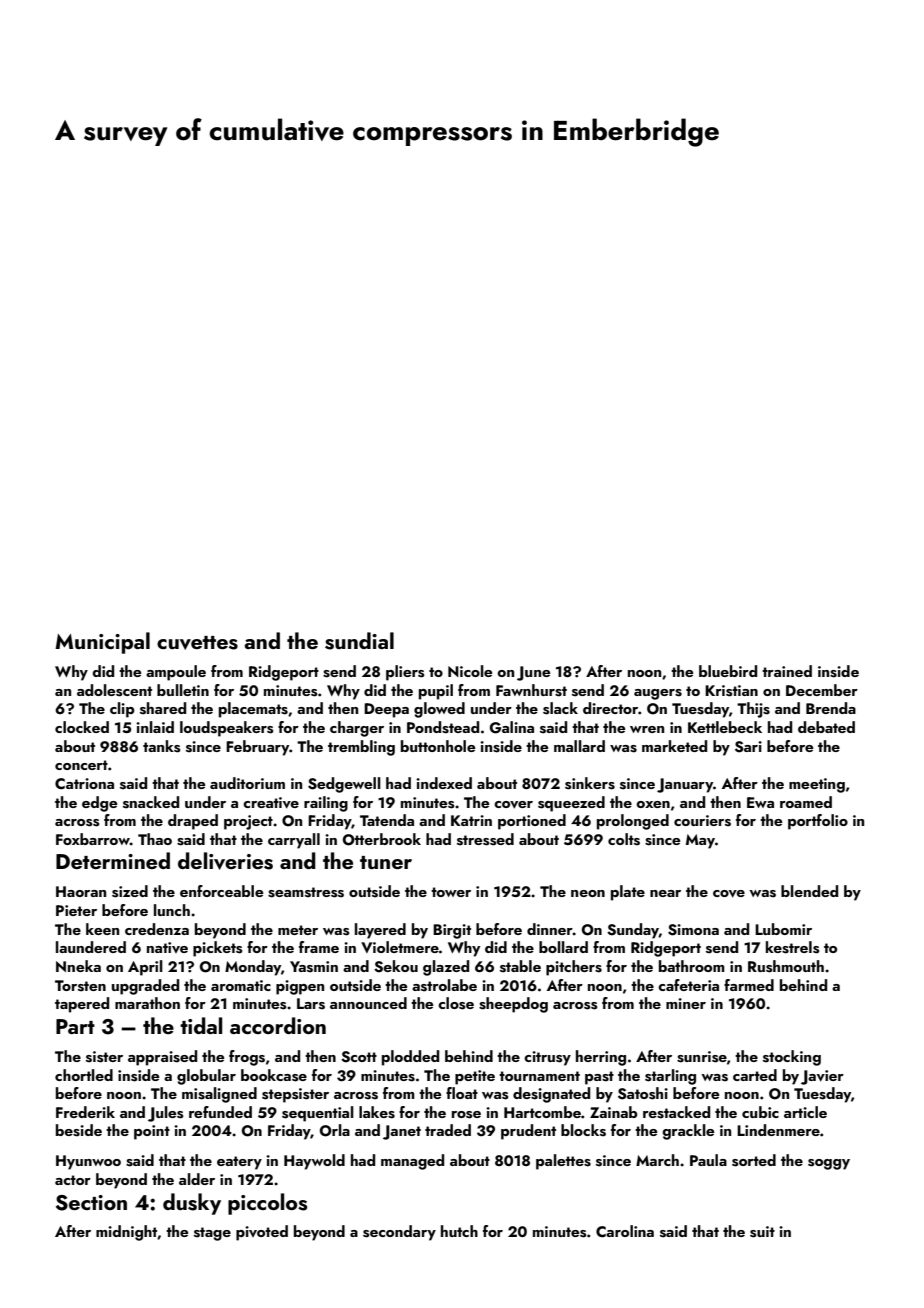 The image size is (924, 1308). What do you see at coordinates (219, 1095) in the screenshot?
I see `misaligned` at bounding box center [219, 1095].
